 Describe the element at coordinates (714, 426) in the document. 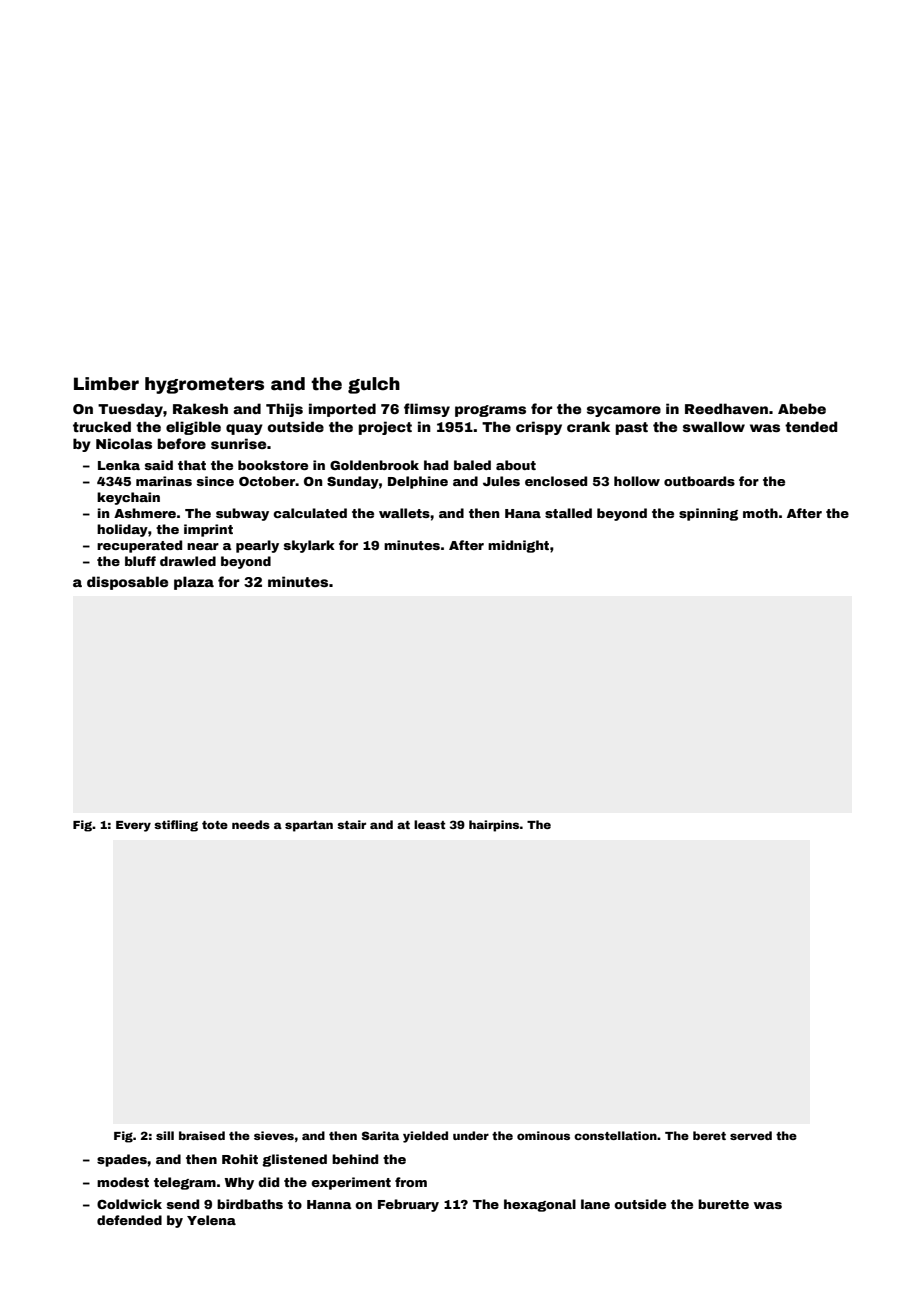

I see `swallow` at that location.
